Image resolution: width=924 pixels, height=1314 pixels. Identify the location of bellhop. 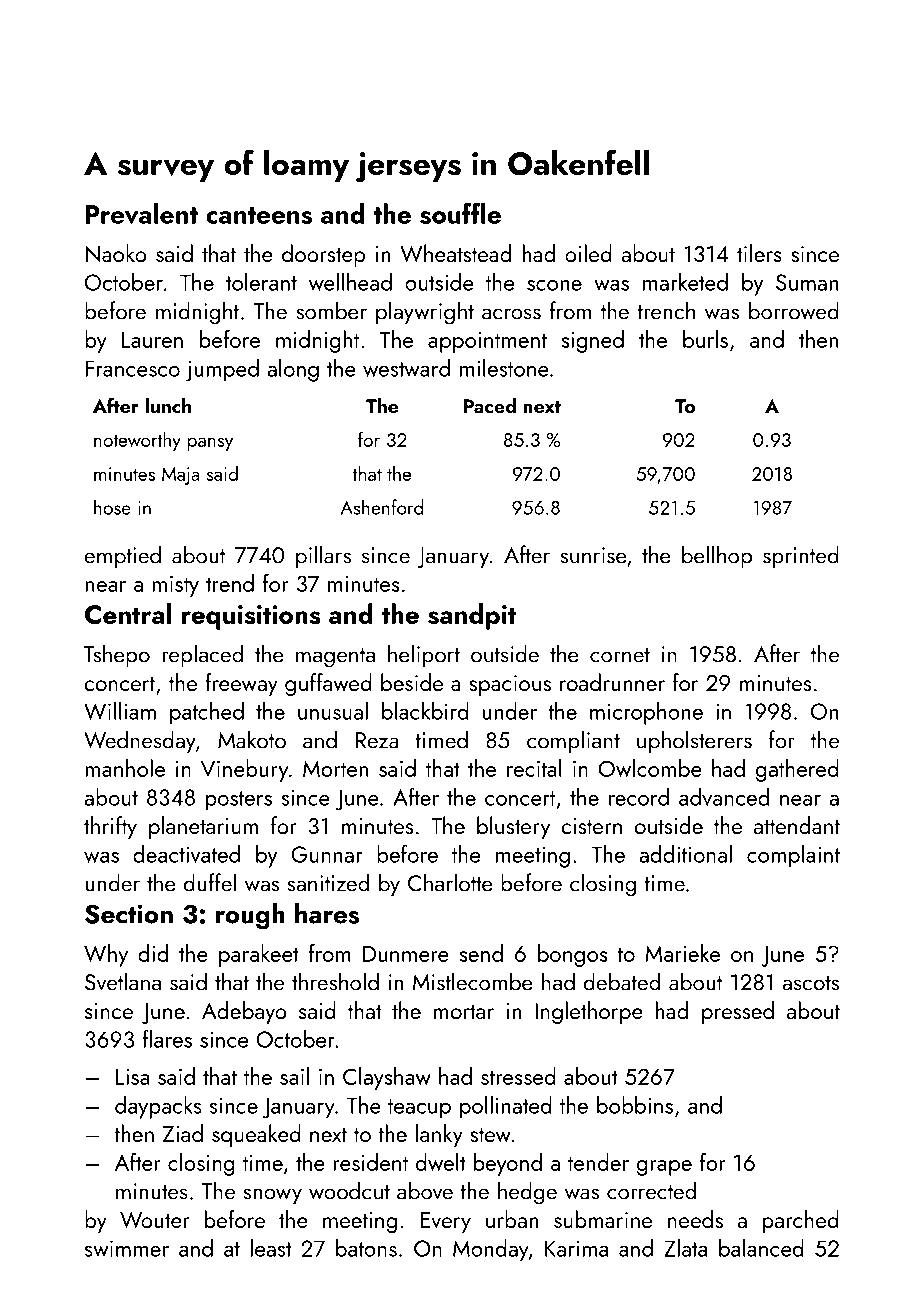
(717, 557).
